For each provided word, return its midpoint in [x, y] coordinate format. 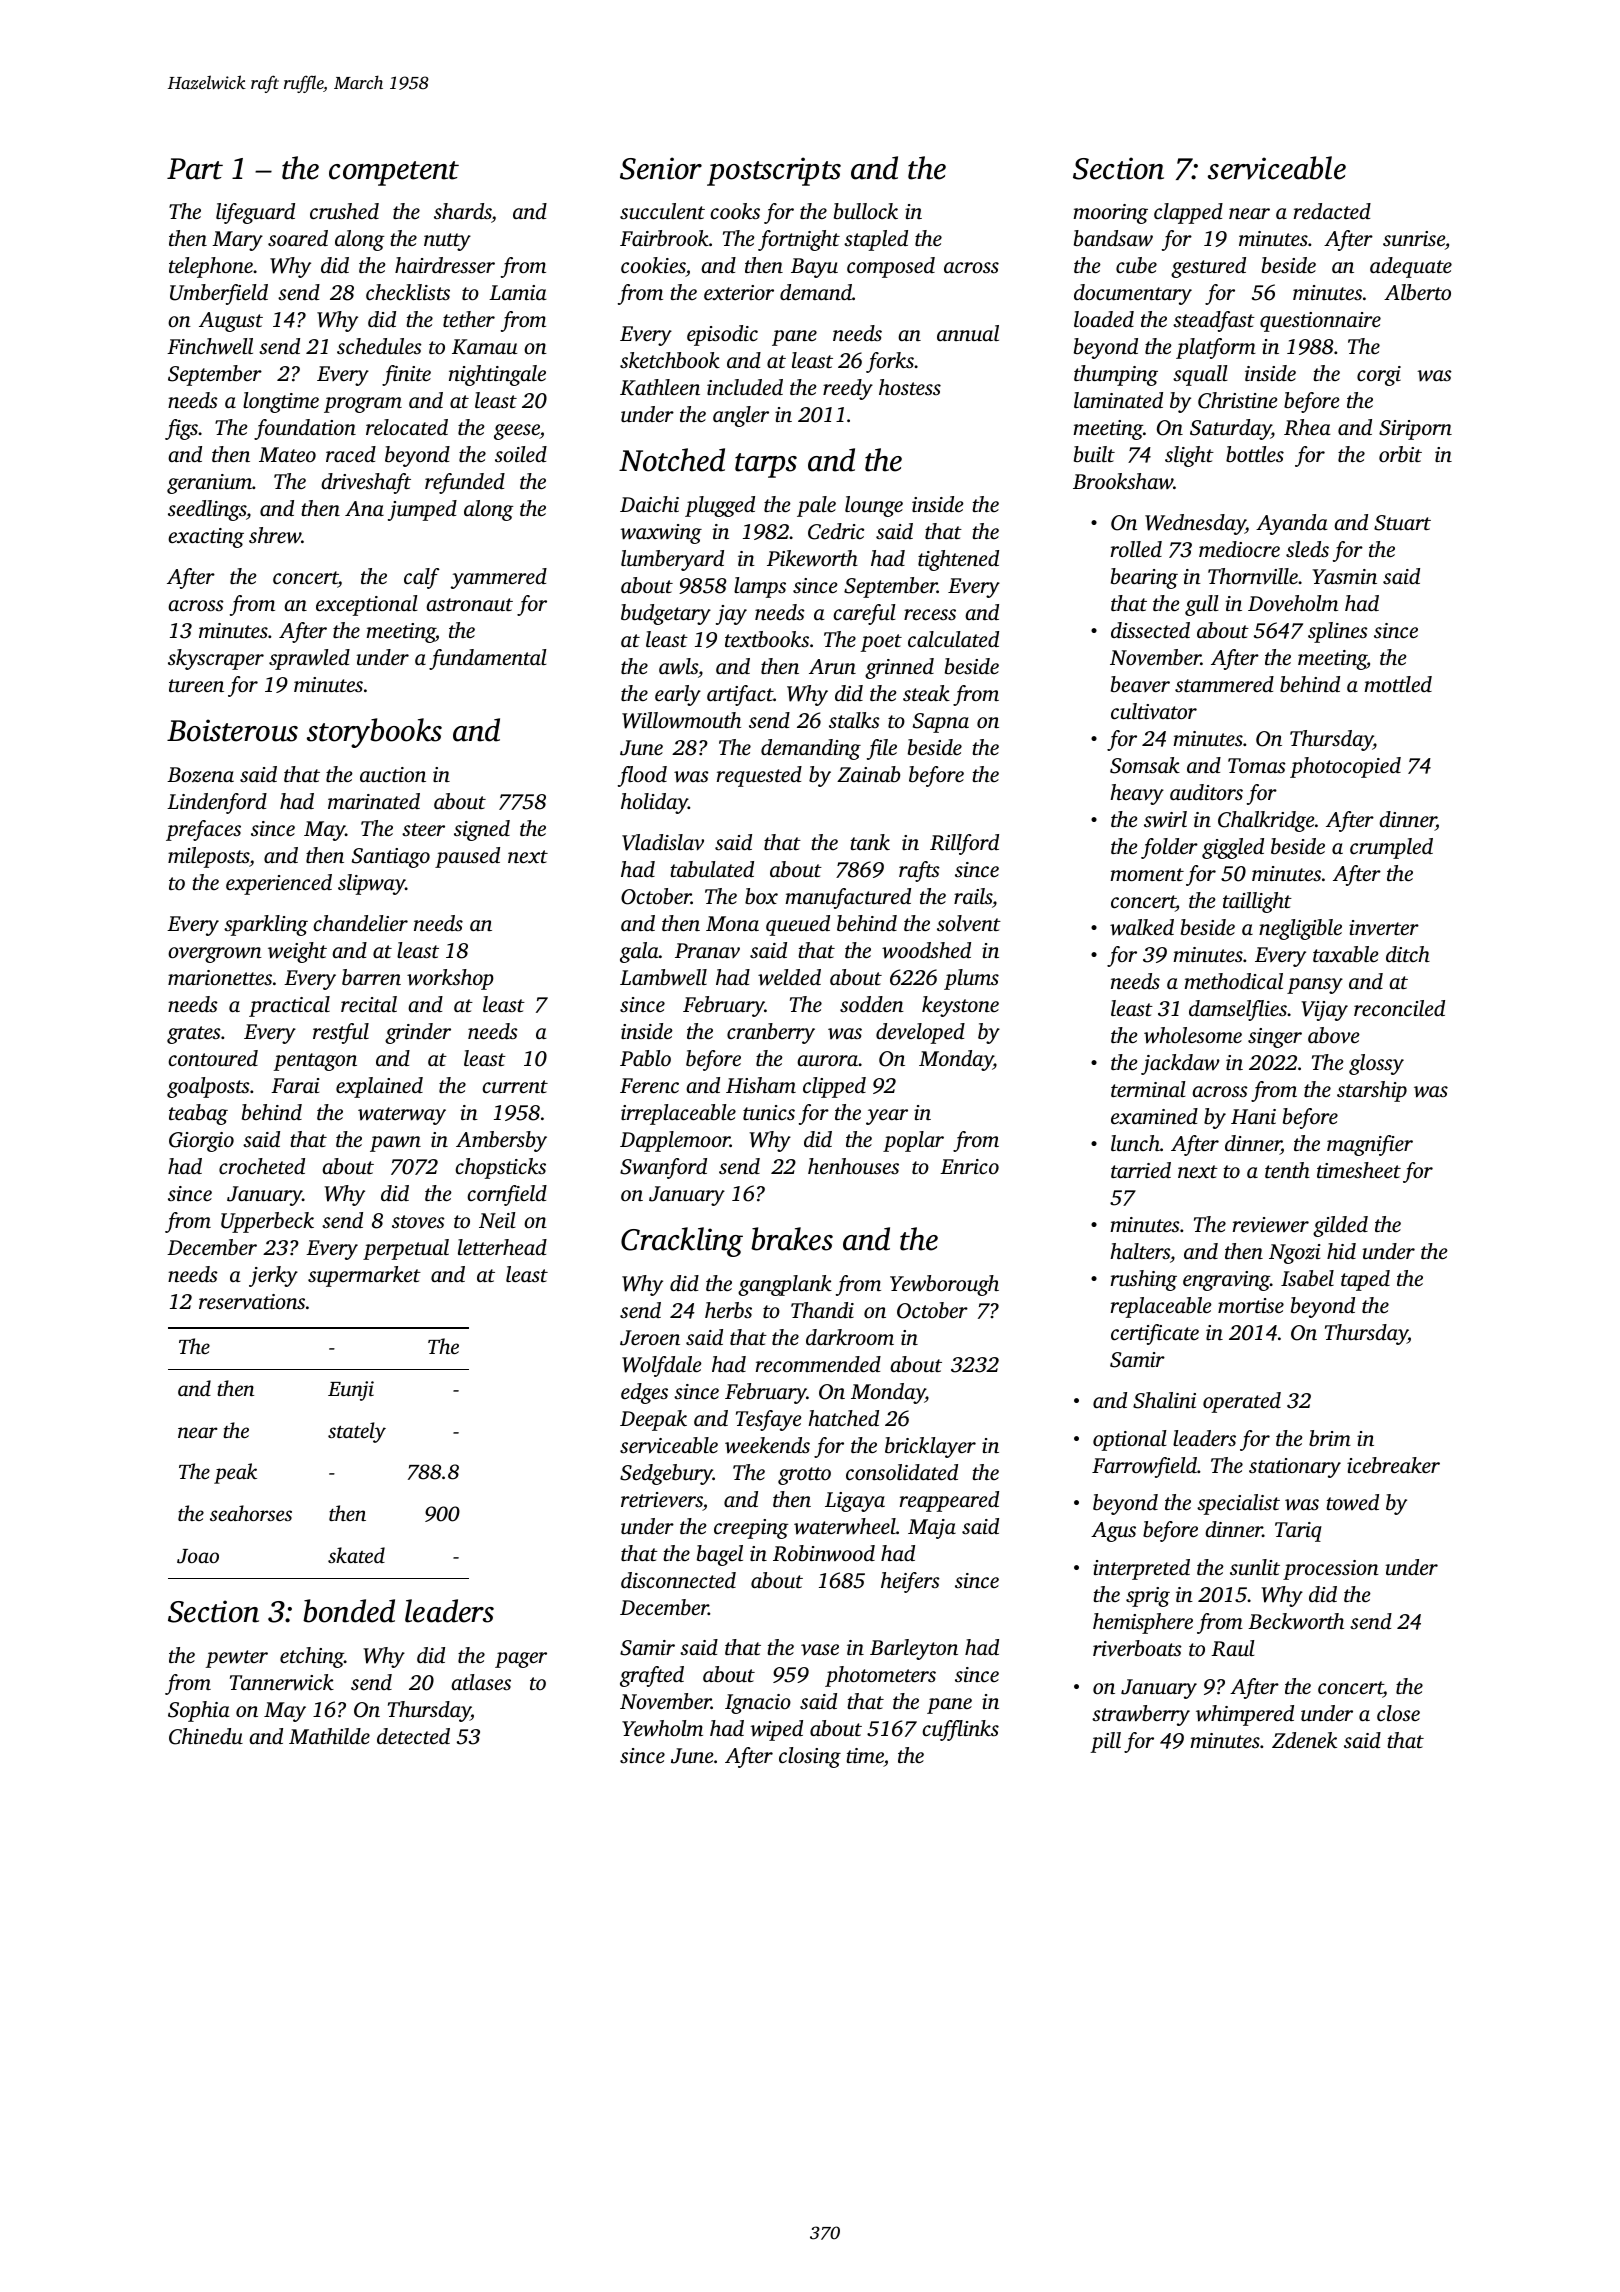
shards [462, 211]
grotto [804, 1476]
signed [482, 830]
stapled [876, 240]
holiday [654, 803]
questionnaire [1320, 322]
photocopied [1345, 767]
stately [357, 1432]
